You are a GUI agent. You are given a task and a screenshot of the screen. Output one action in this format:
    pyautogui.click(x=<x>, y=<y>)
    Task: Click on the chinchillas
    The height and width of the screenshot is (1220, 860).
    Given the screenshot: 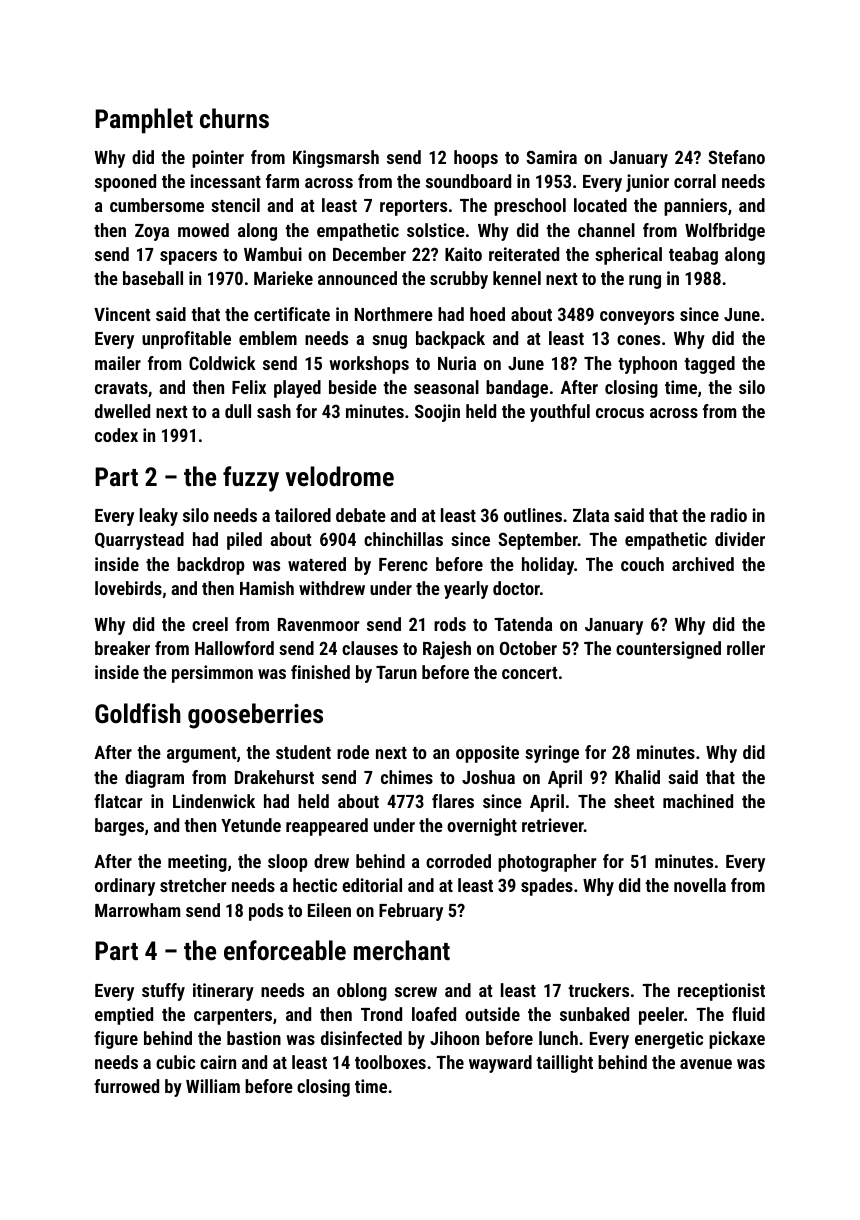 What is the action you would take?
    pyautogui.click(x=403, y=539)
